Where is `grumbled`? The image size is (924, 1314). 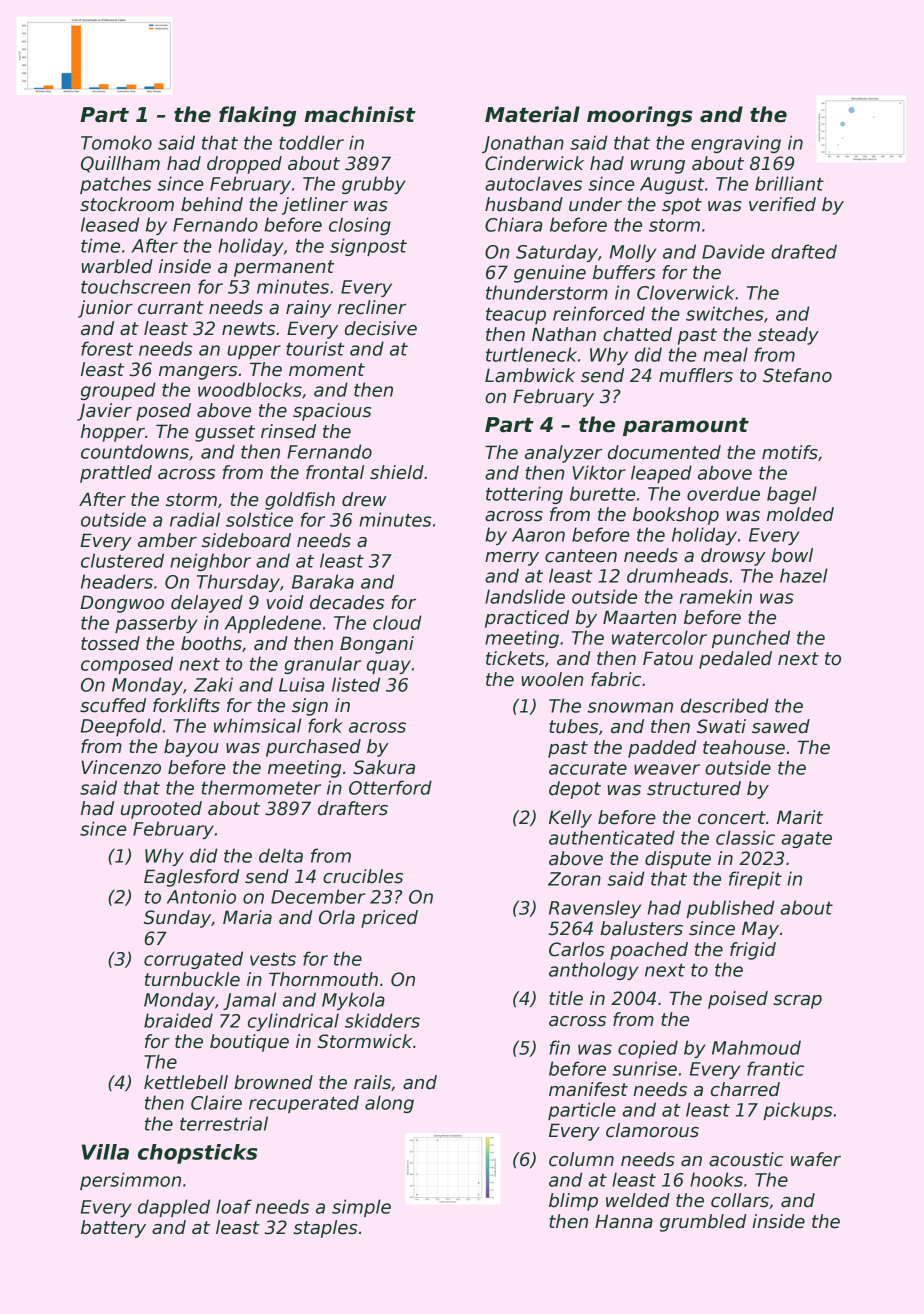
grumbled is located at coordinates (703, 1223).
